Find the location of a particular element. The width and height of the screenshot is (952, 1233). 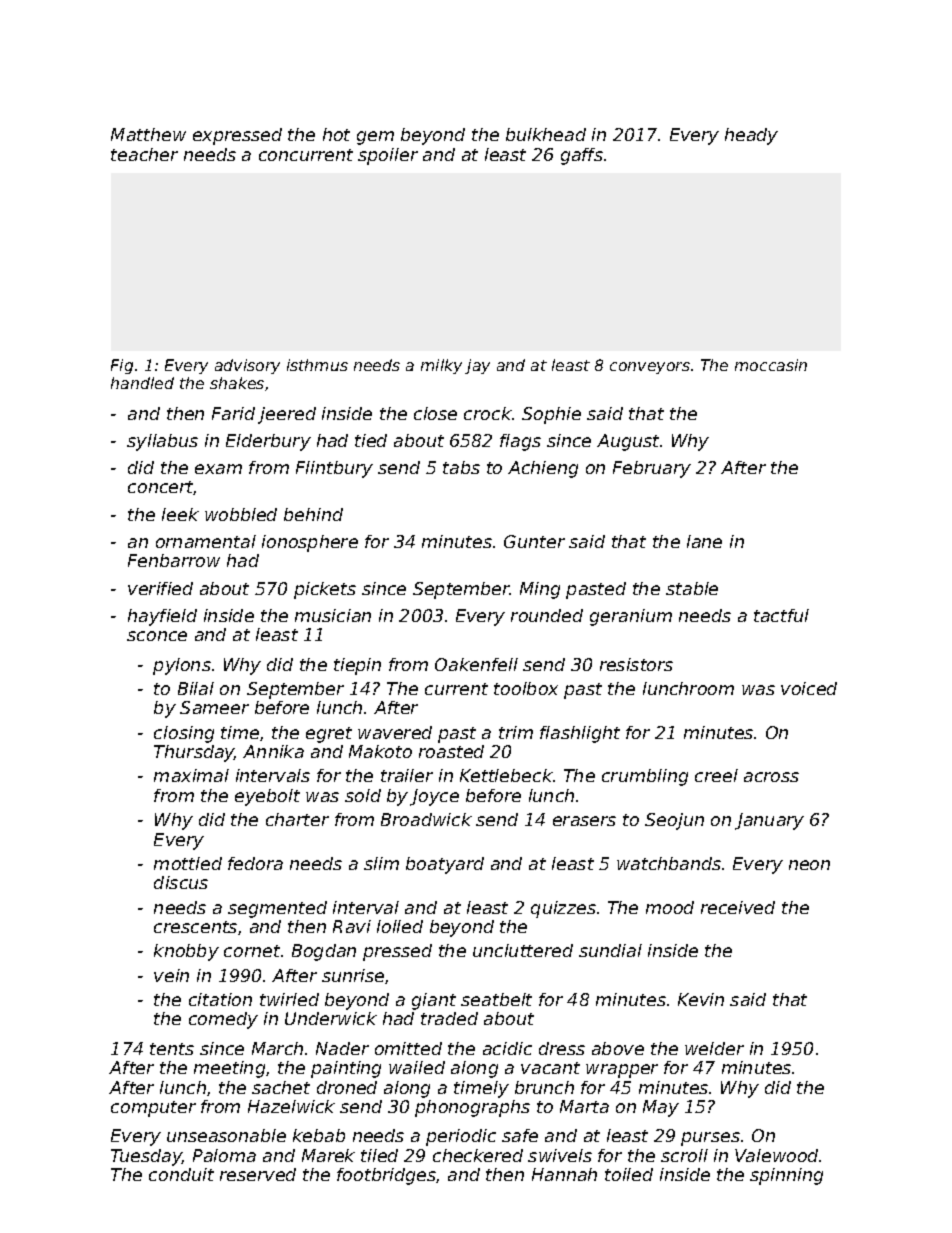

Hannah is located at coordinates (564, 1174).
